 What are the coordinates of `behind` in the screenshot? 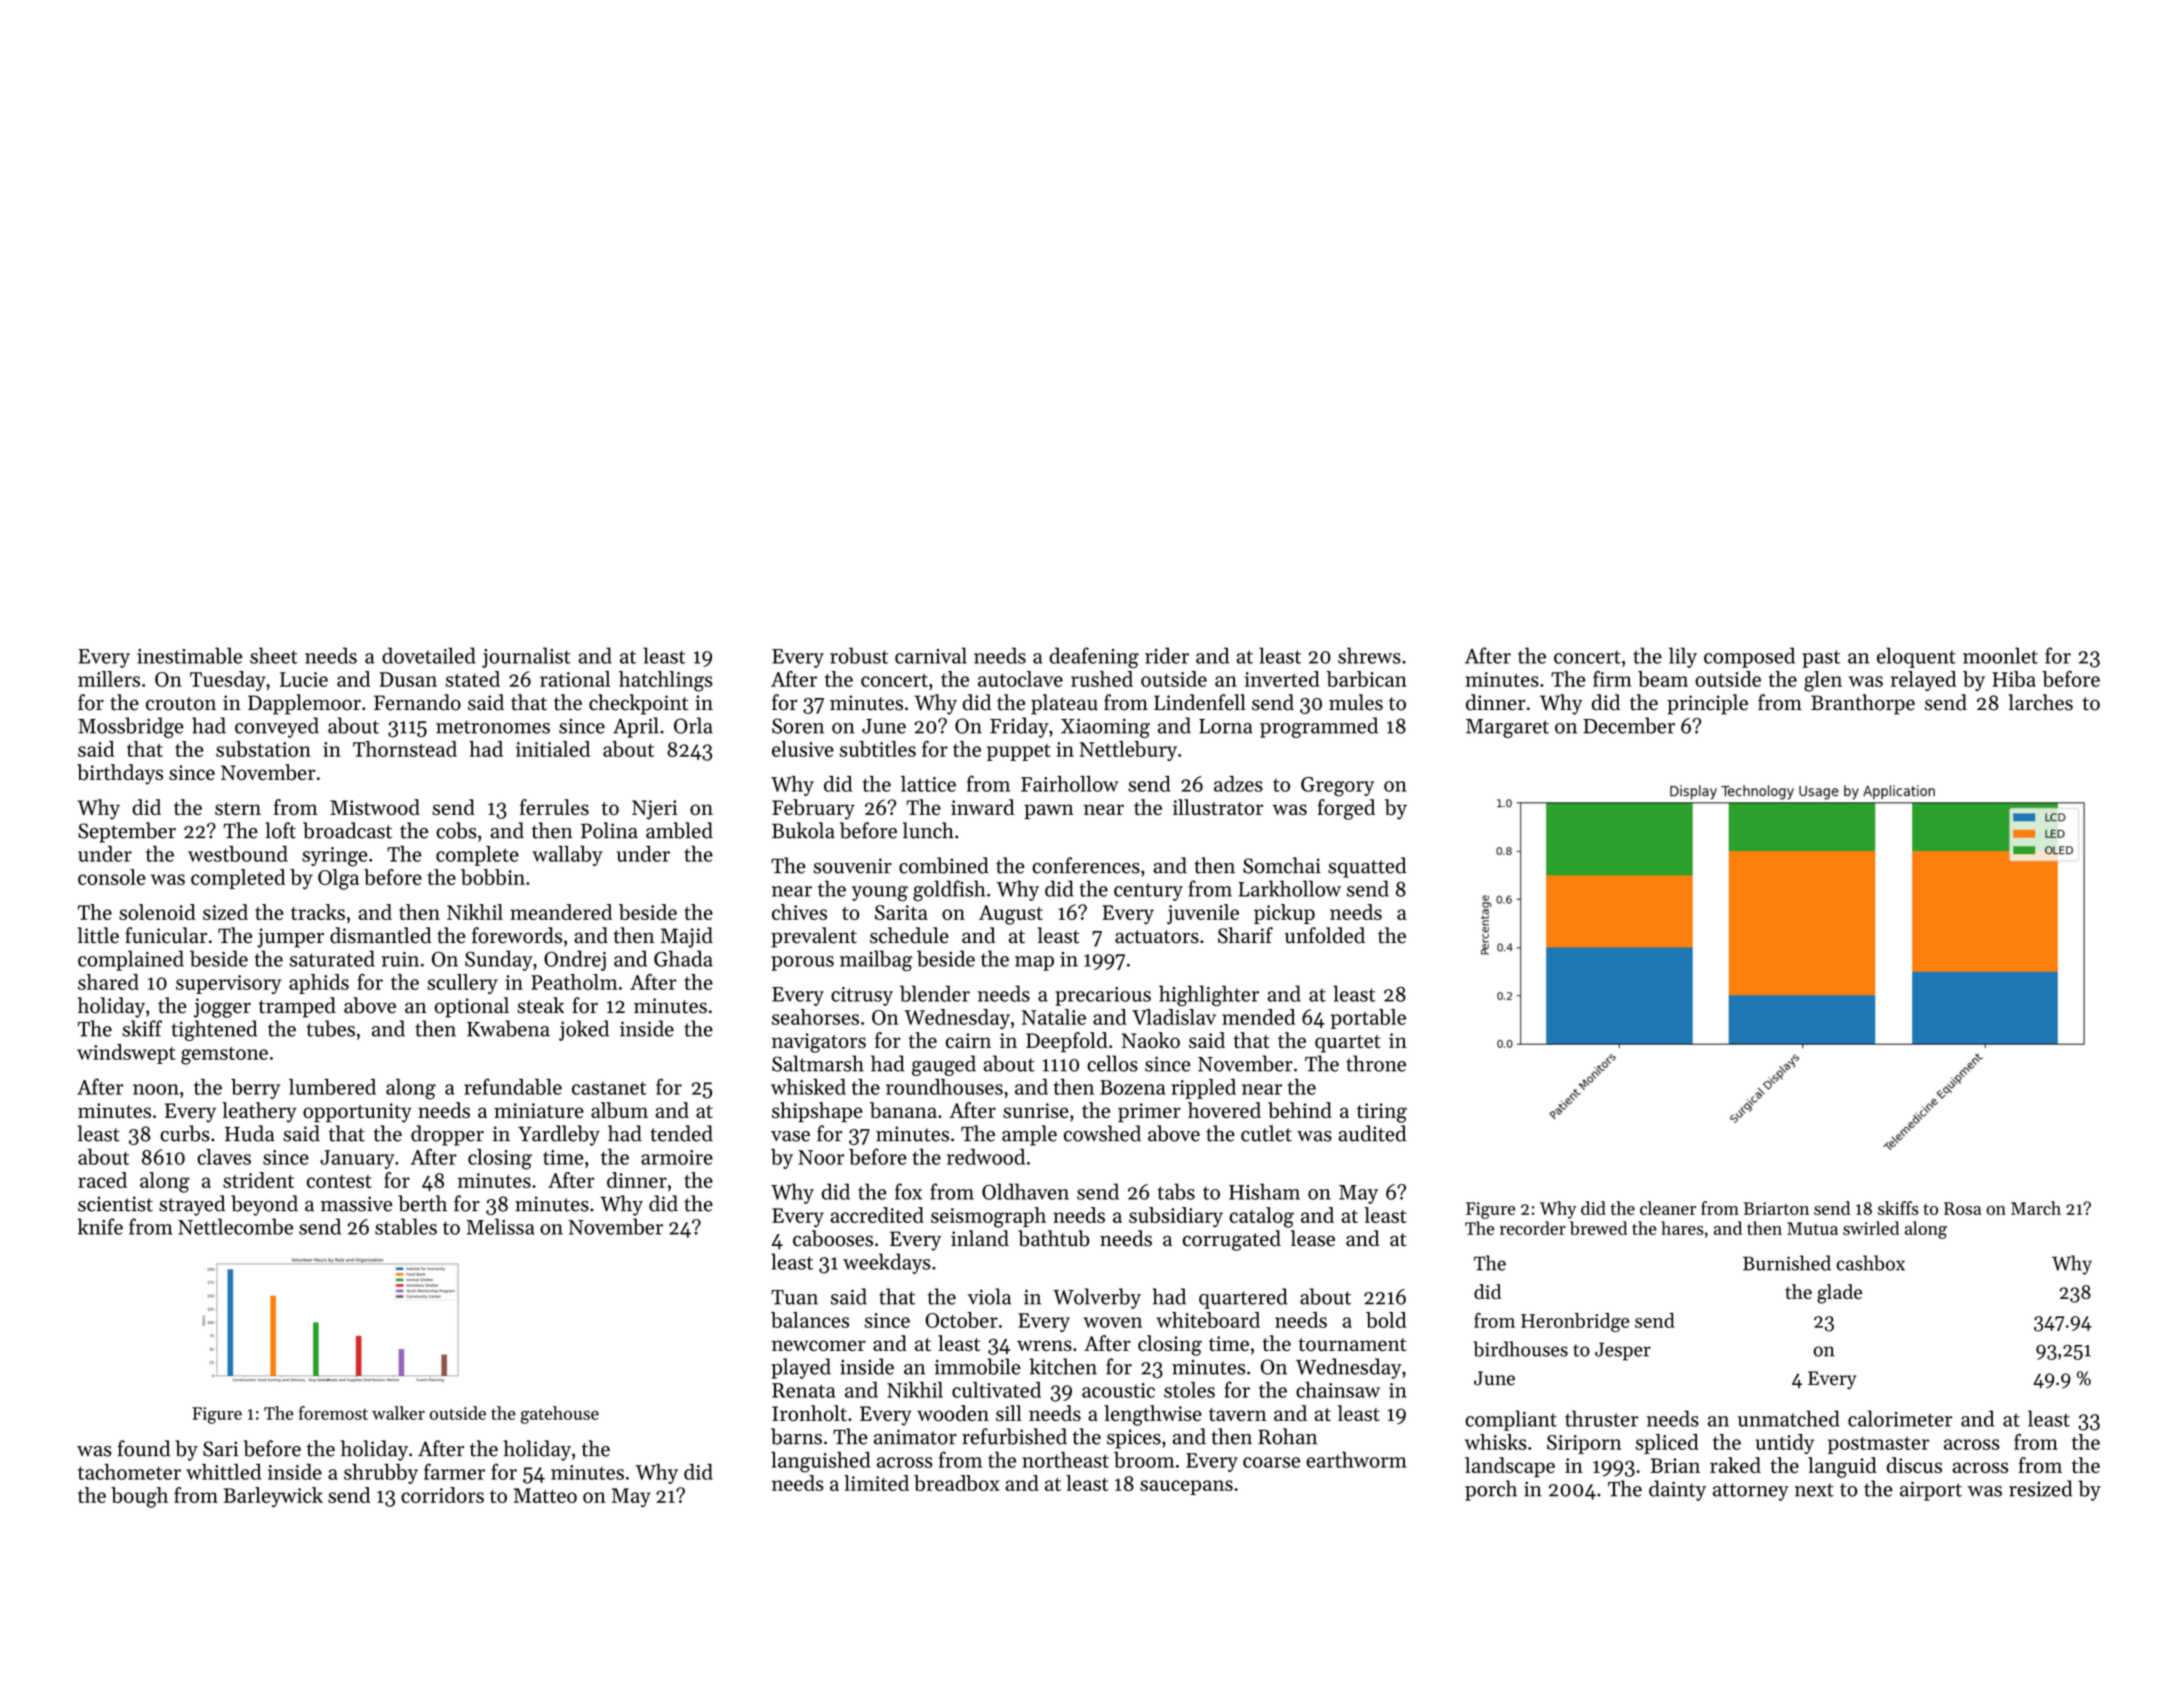 It's located at (1300, 1110).
